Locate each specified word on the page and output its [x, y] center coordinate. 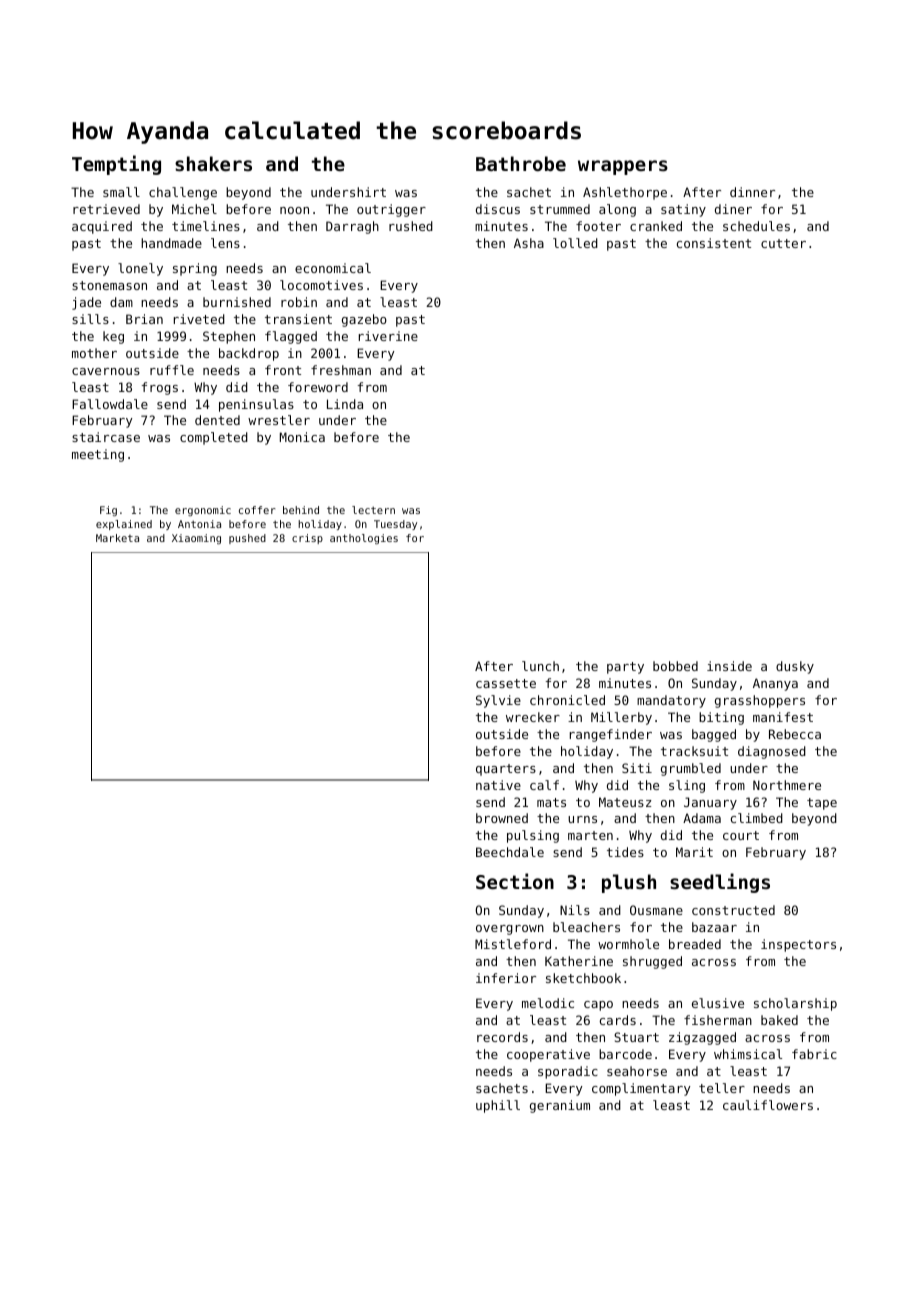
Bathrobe [521, 163]
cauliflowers [768, 1105]
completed [214, 438]
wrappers [623, 167]
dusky [795, 667]
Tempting [116, 165]
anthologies [364, 539]
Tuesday [395, 525]
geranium [560, 1106]
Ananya [775, 684]
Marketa [117, 538]
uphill [498, 1106]
